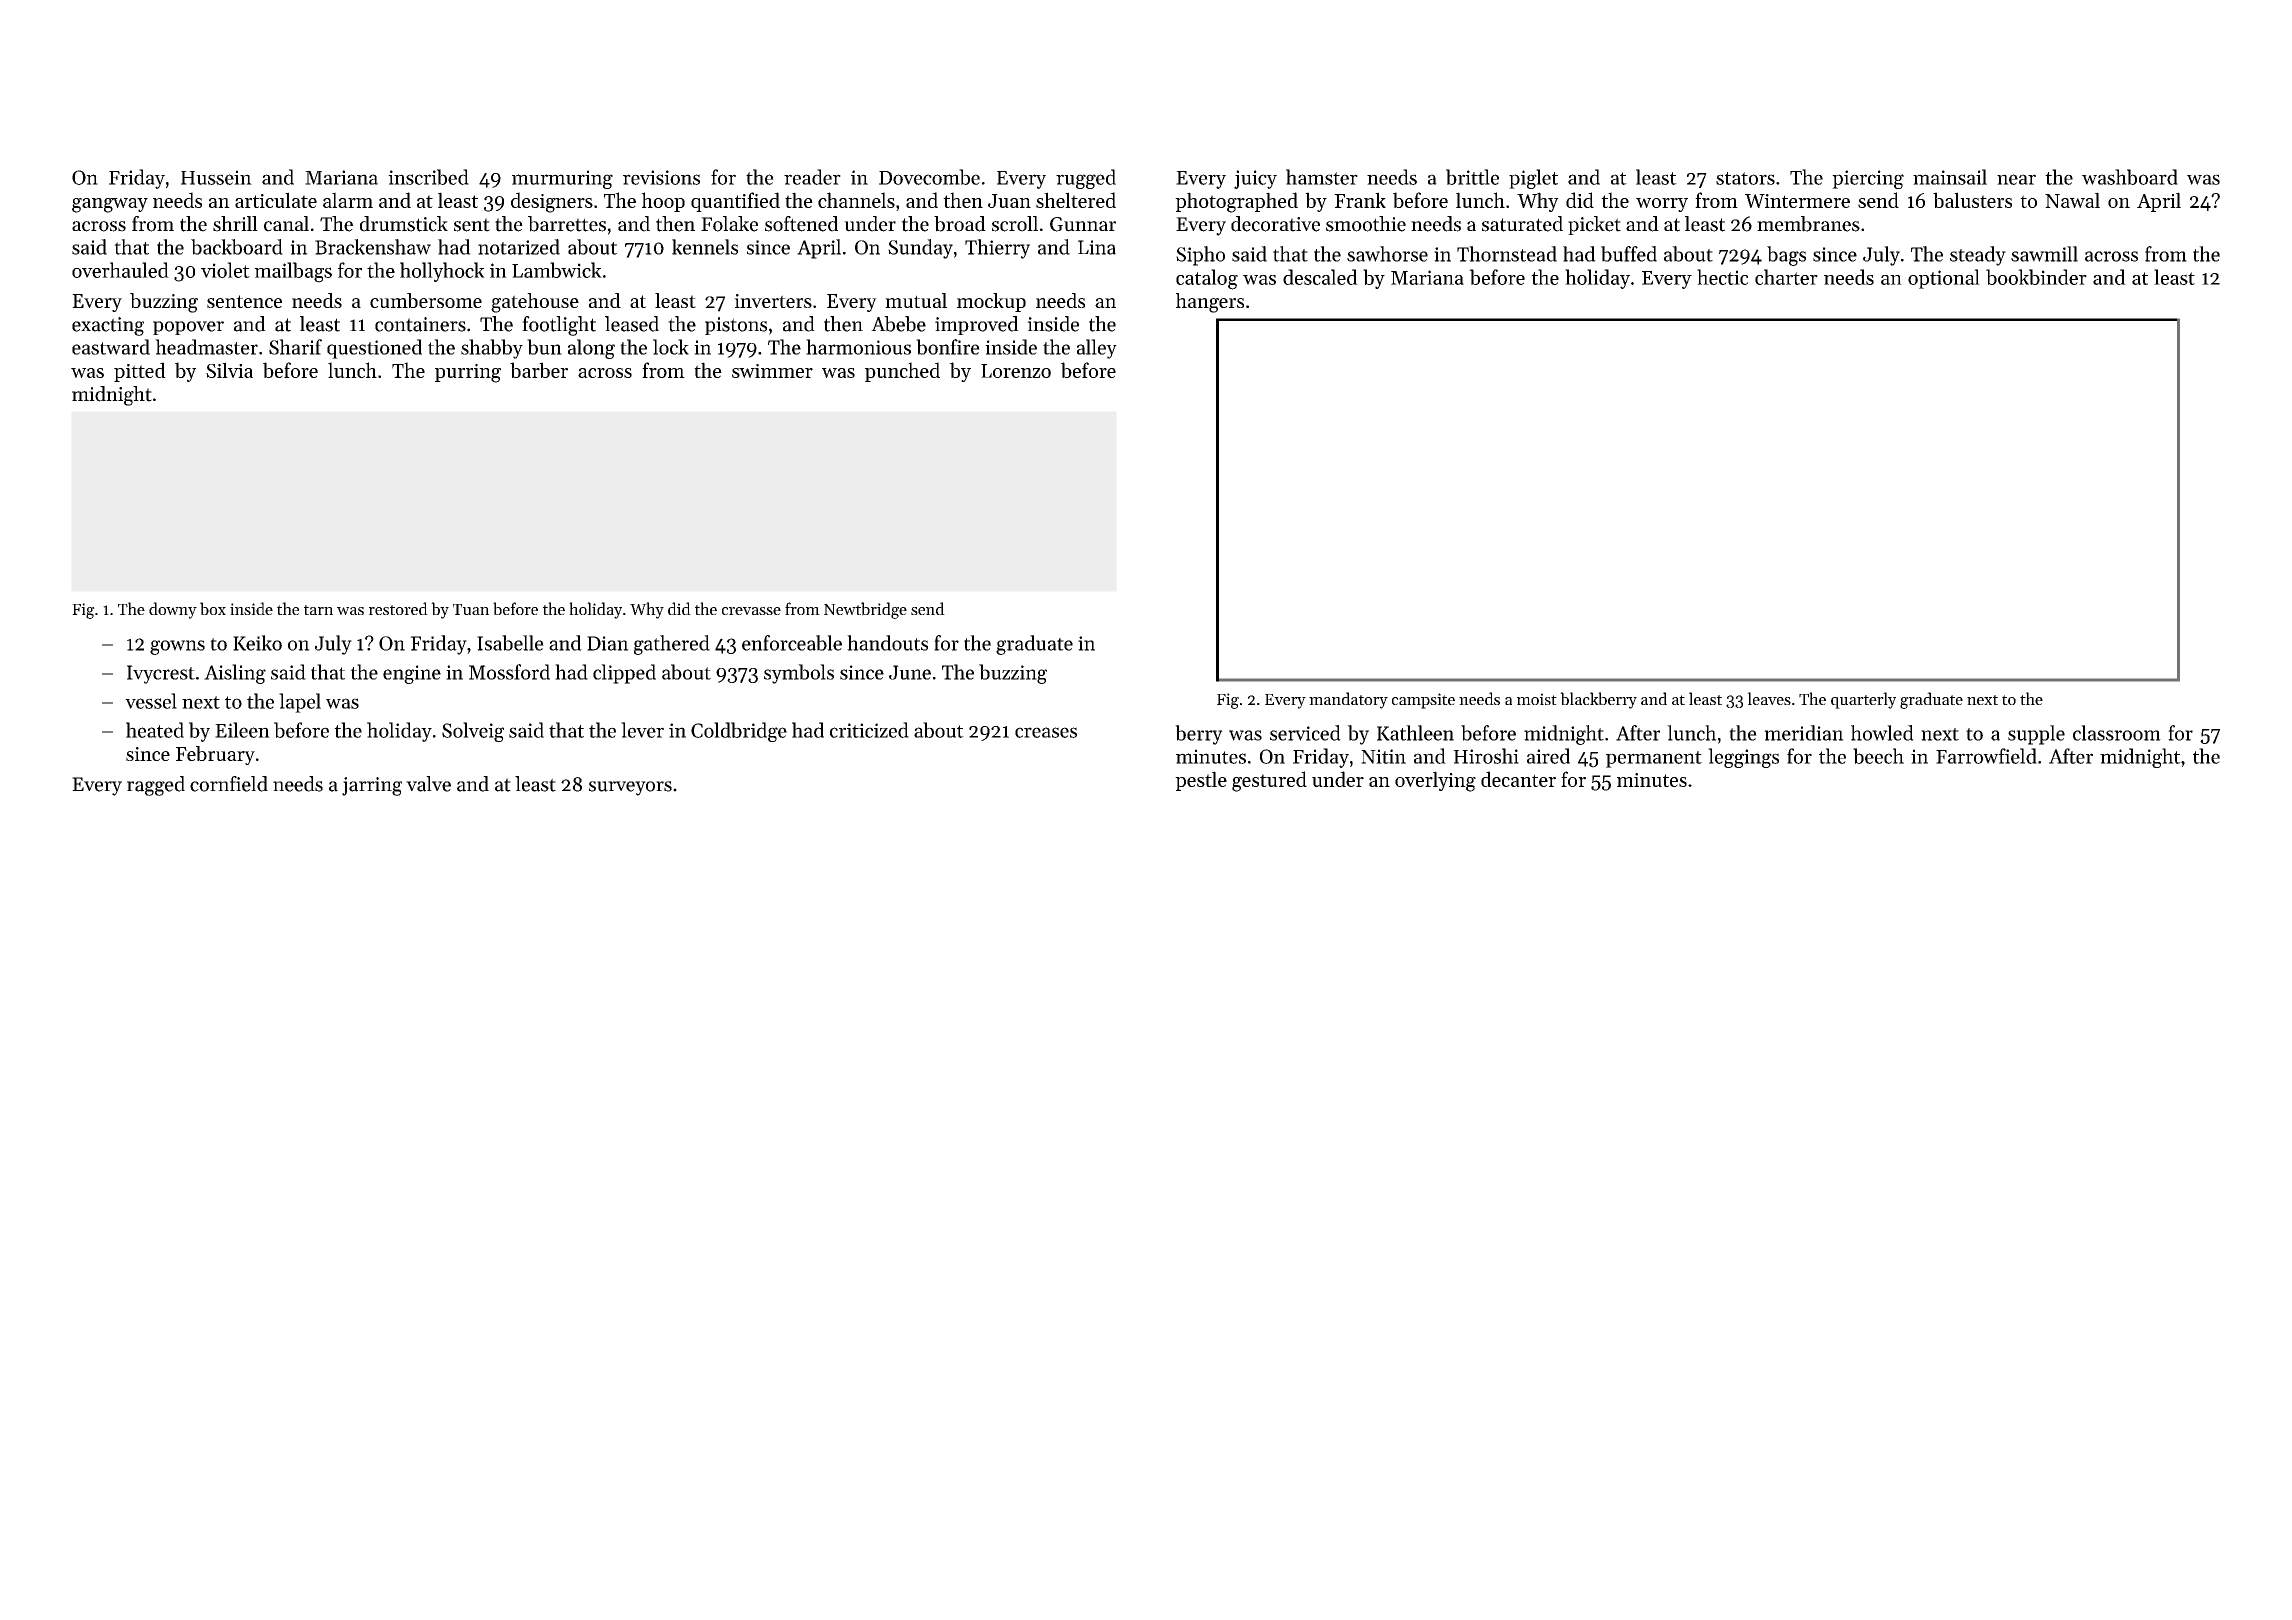 The image size is (2292, 1620). Describe the element at coordinates (1745, 178) in the screenshot. I see `stators` at that location.
